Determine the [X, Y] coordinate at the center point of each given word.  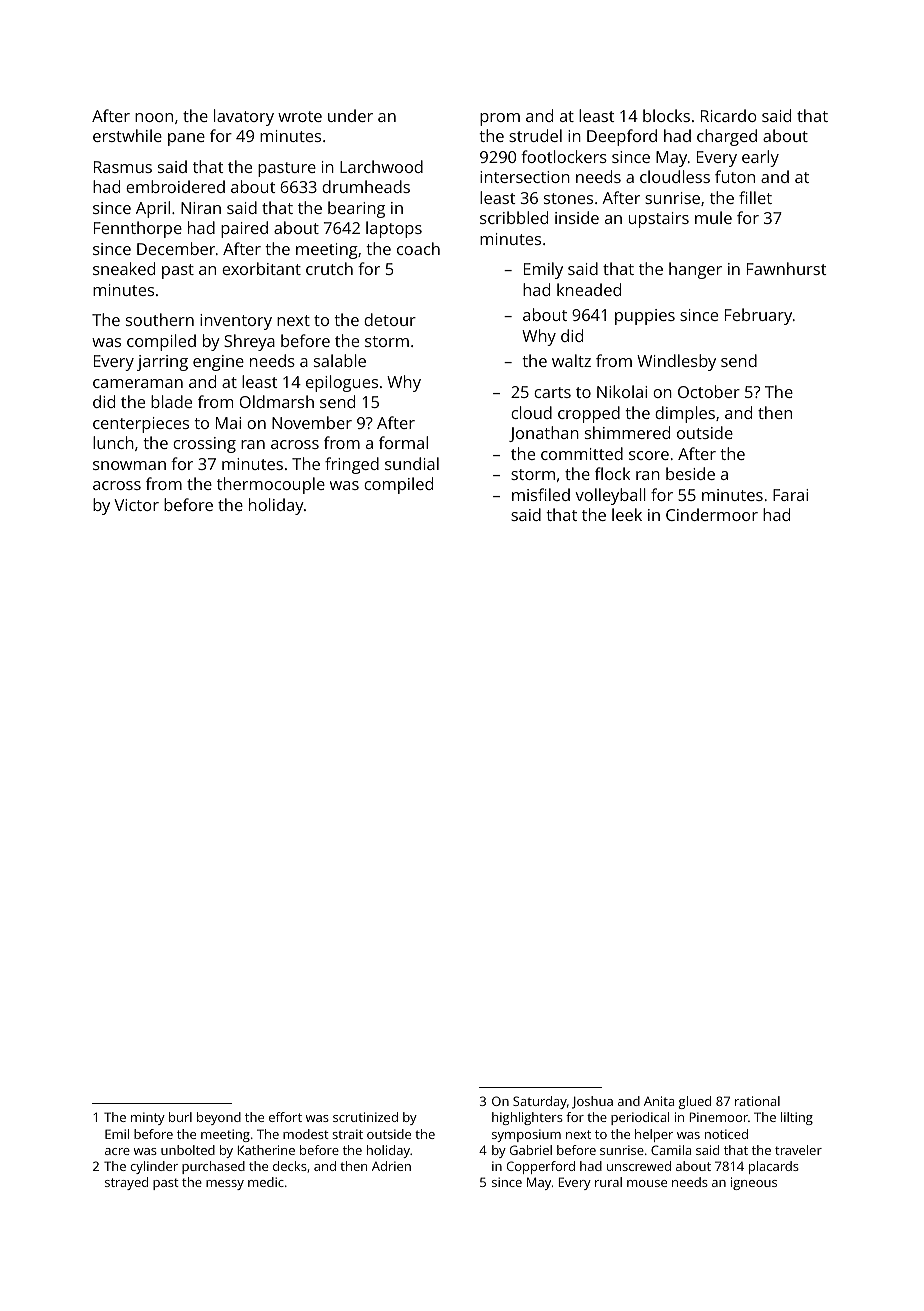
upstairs [659, 220]
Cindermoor [712, 514]
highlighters [527, 1118]
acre [117, 1151]
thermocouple [271, 485]
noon [154, 117]
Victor [136, 505]
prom [500, 119]
